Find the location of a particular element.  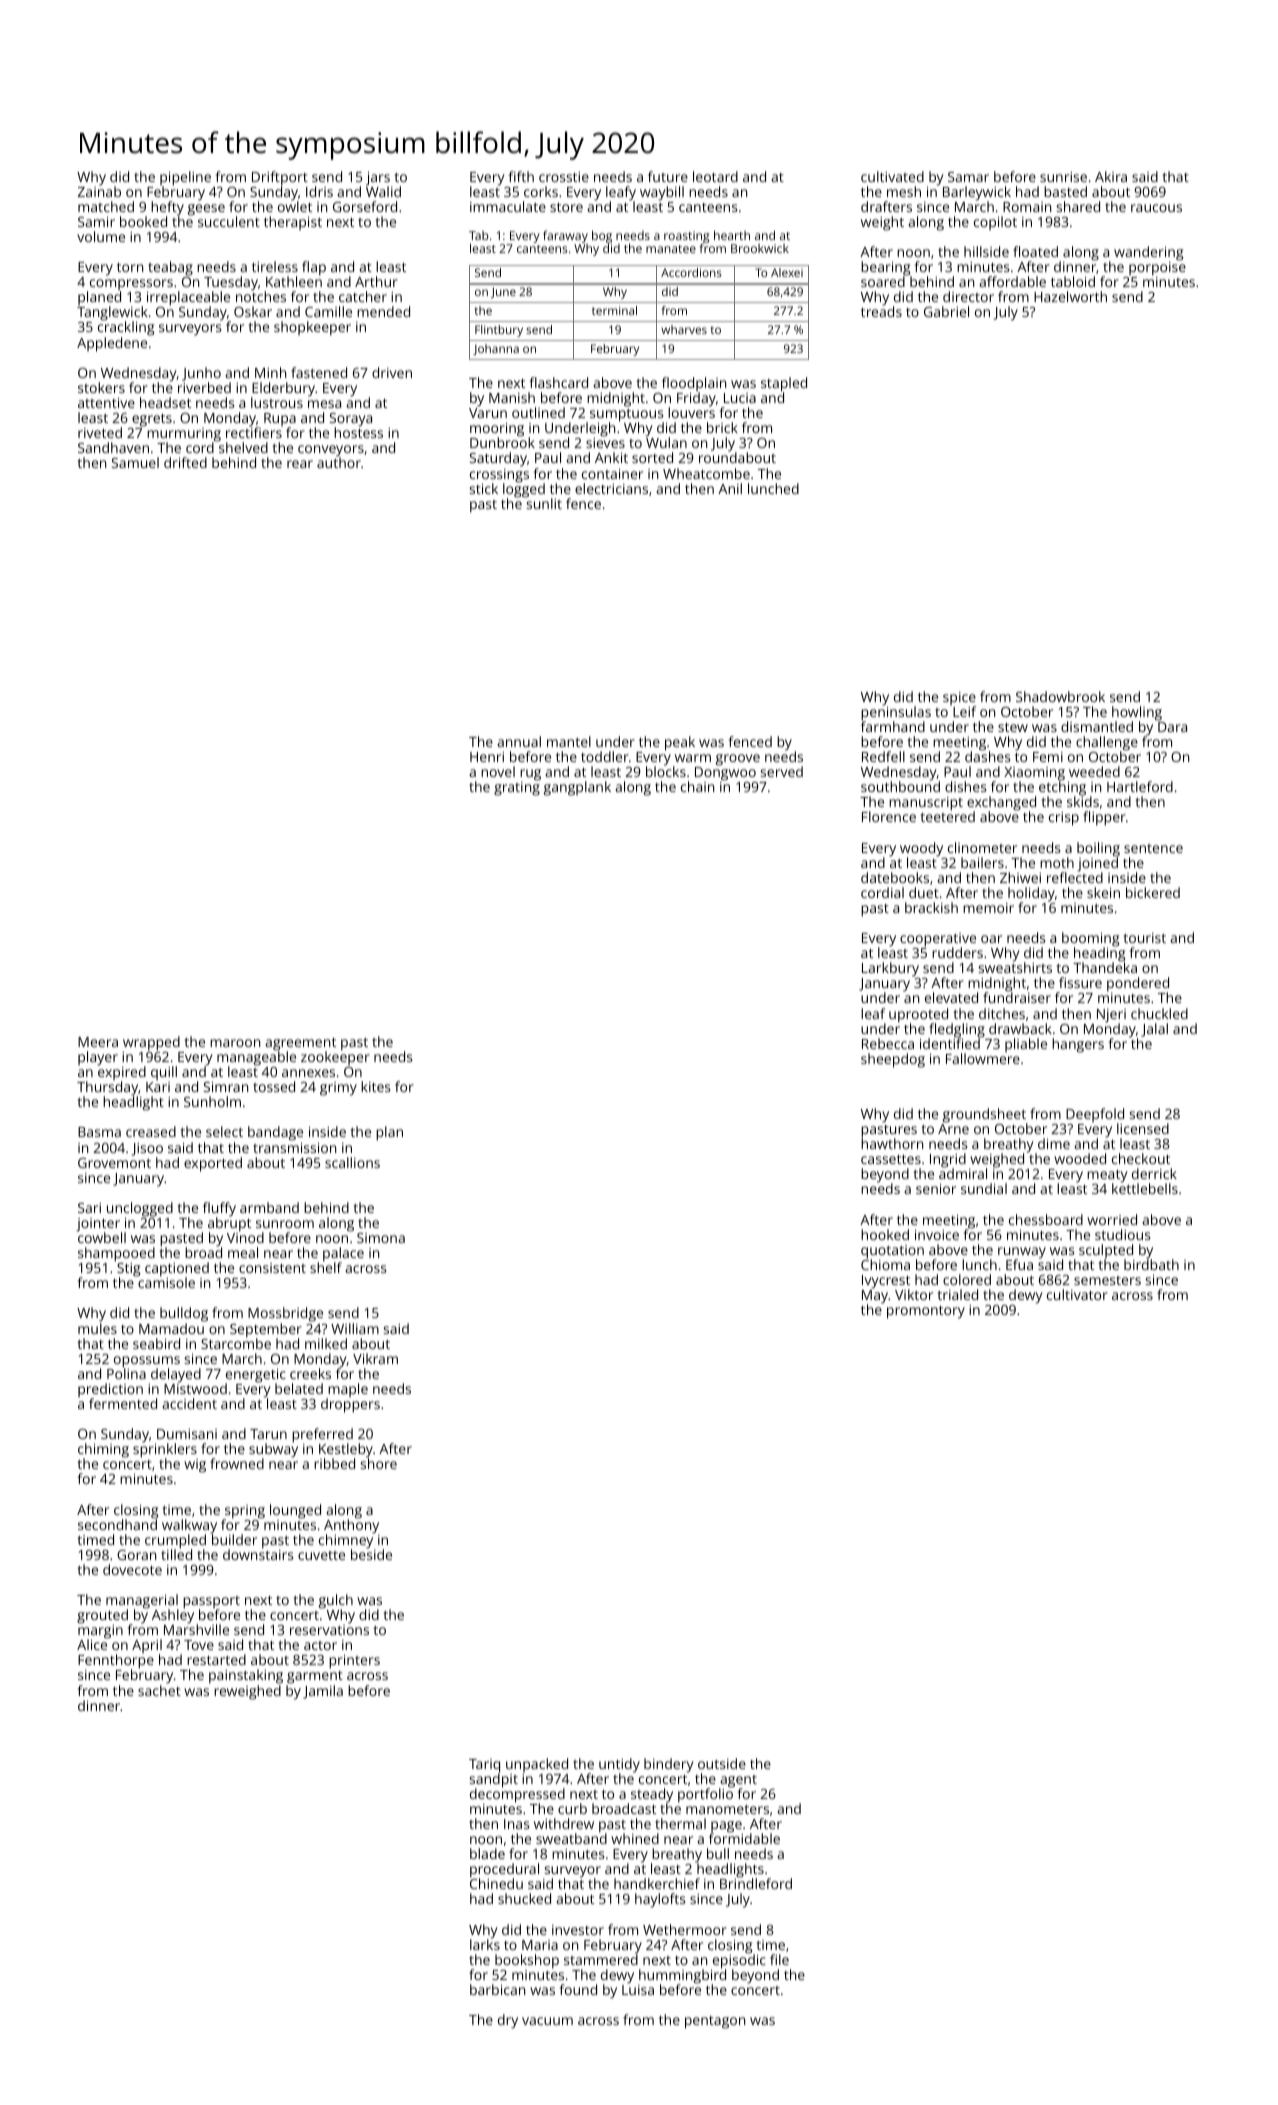

sachet is located at coordinates (159, 1690).
